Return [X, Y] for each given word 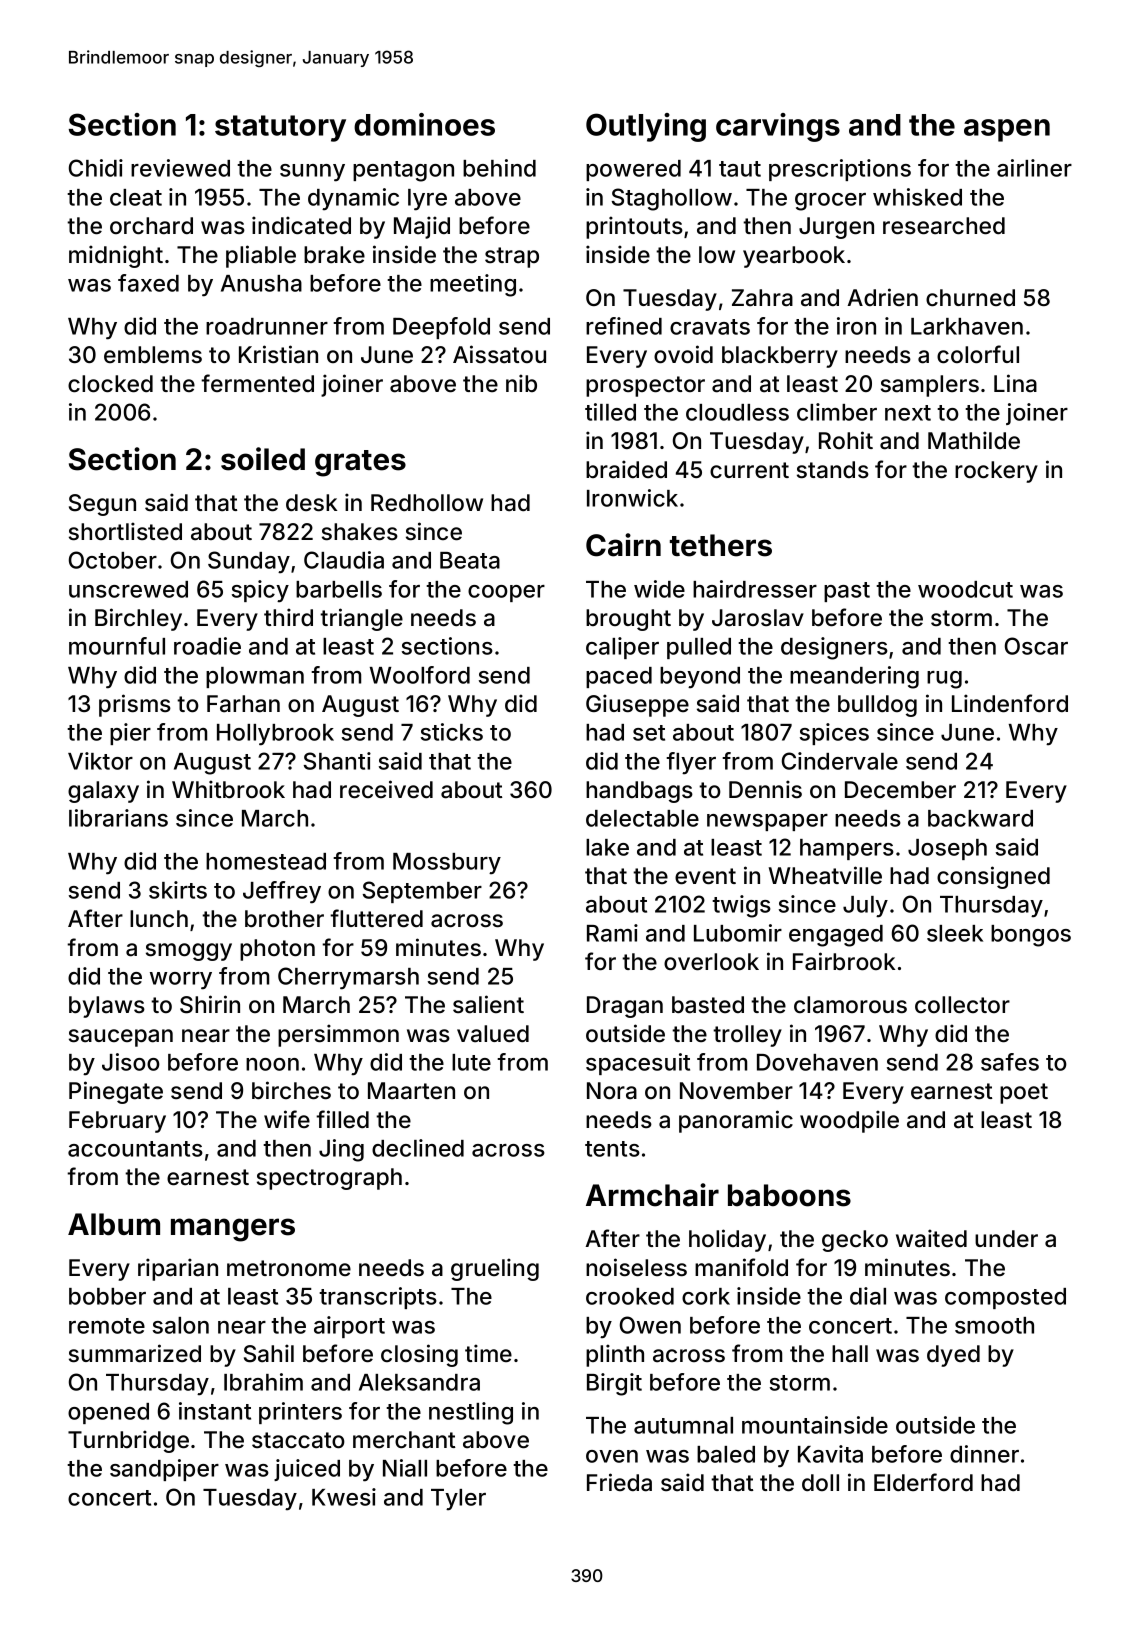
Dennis [765, 789]
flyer [691, 763]
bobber [107, 1296]
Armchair [652, 1195]
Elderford [923, 1482]
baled [726, 1454]
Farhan [243, 704]
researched [944, 226]
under [1006, 1238]
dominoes [424, 124]
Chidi [96, 168]
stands [833, 470]
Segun [102, 505]
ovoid [683, 354]
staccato [298, 1440]
